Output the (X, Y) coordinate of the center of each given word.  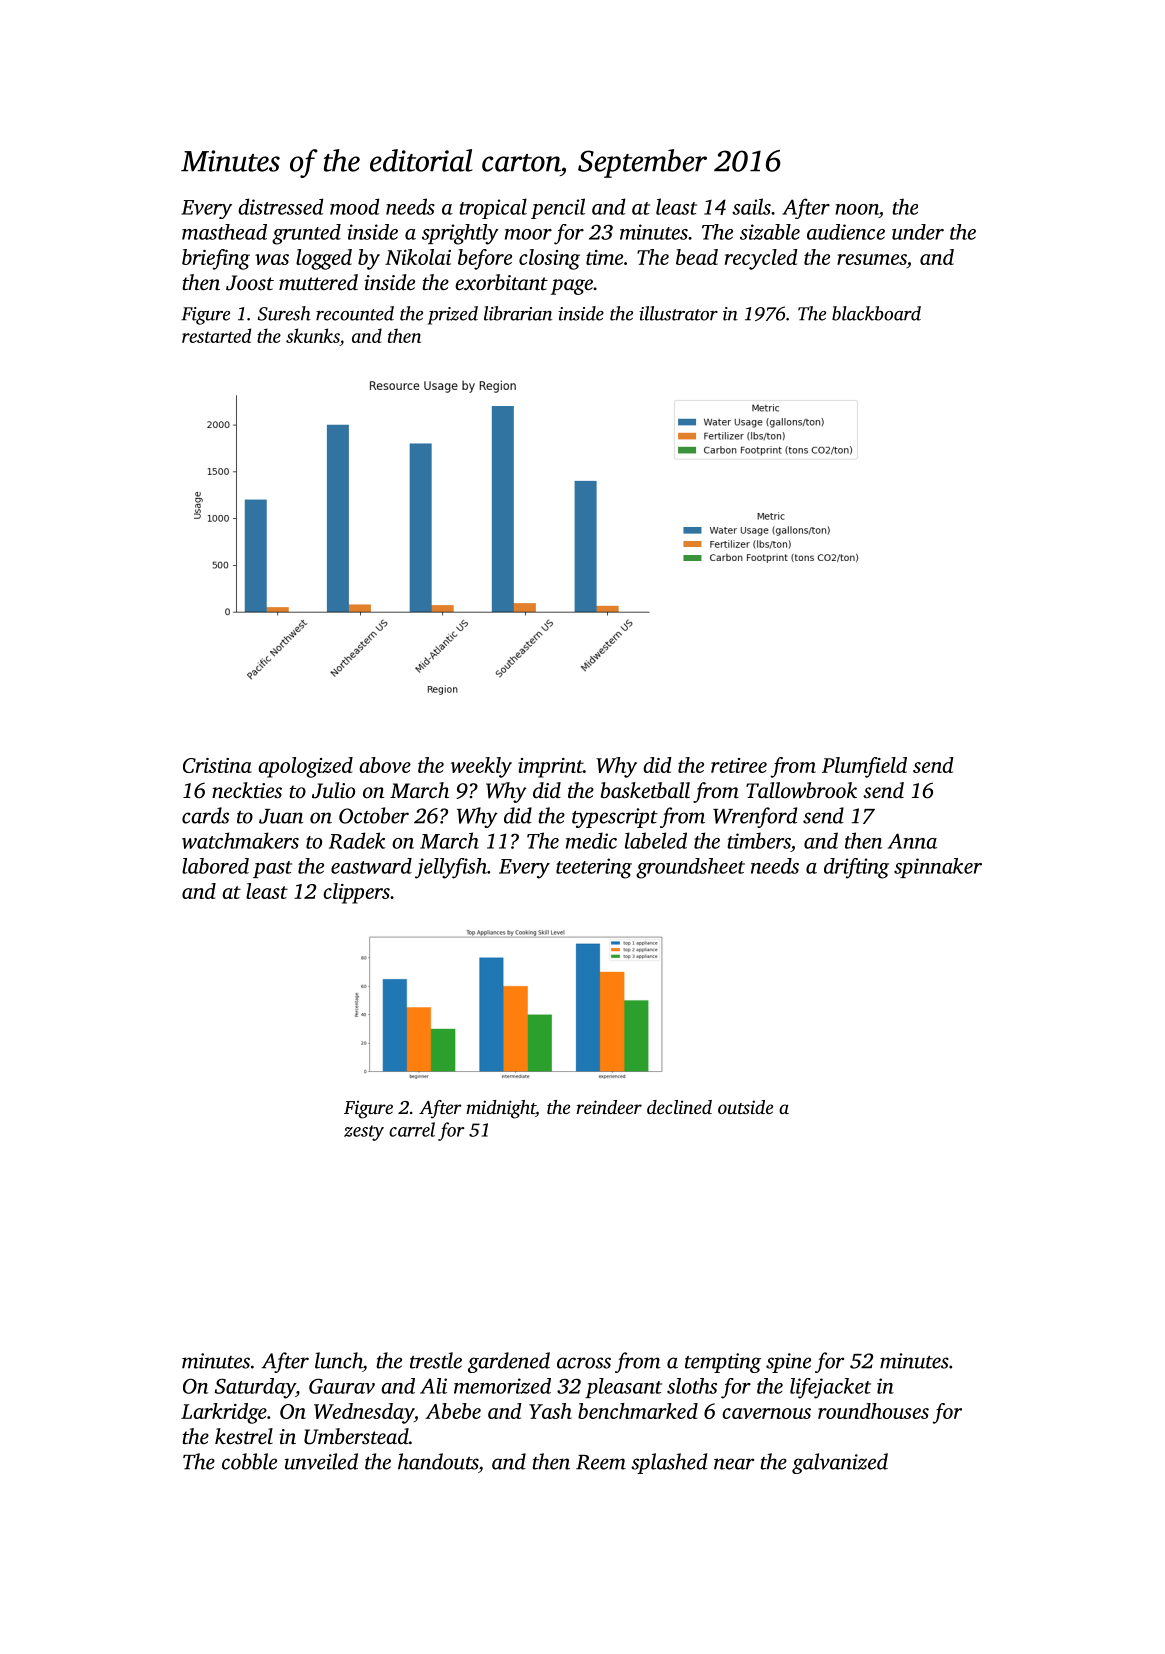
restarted (216, 335)
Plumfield (864, 767)
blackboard (876, 313)
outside (745, 1107)
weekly (481, 767)
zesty (364, 1133)
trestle (436, 1360)
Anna (912, 841)
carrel (412, 1129)
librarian (518, 313)
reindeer (609, 1107)
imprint (550, 768)
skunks (313, 337)
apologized (305, 767)
